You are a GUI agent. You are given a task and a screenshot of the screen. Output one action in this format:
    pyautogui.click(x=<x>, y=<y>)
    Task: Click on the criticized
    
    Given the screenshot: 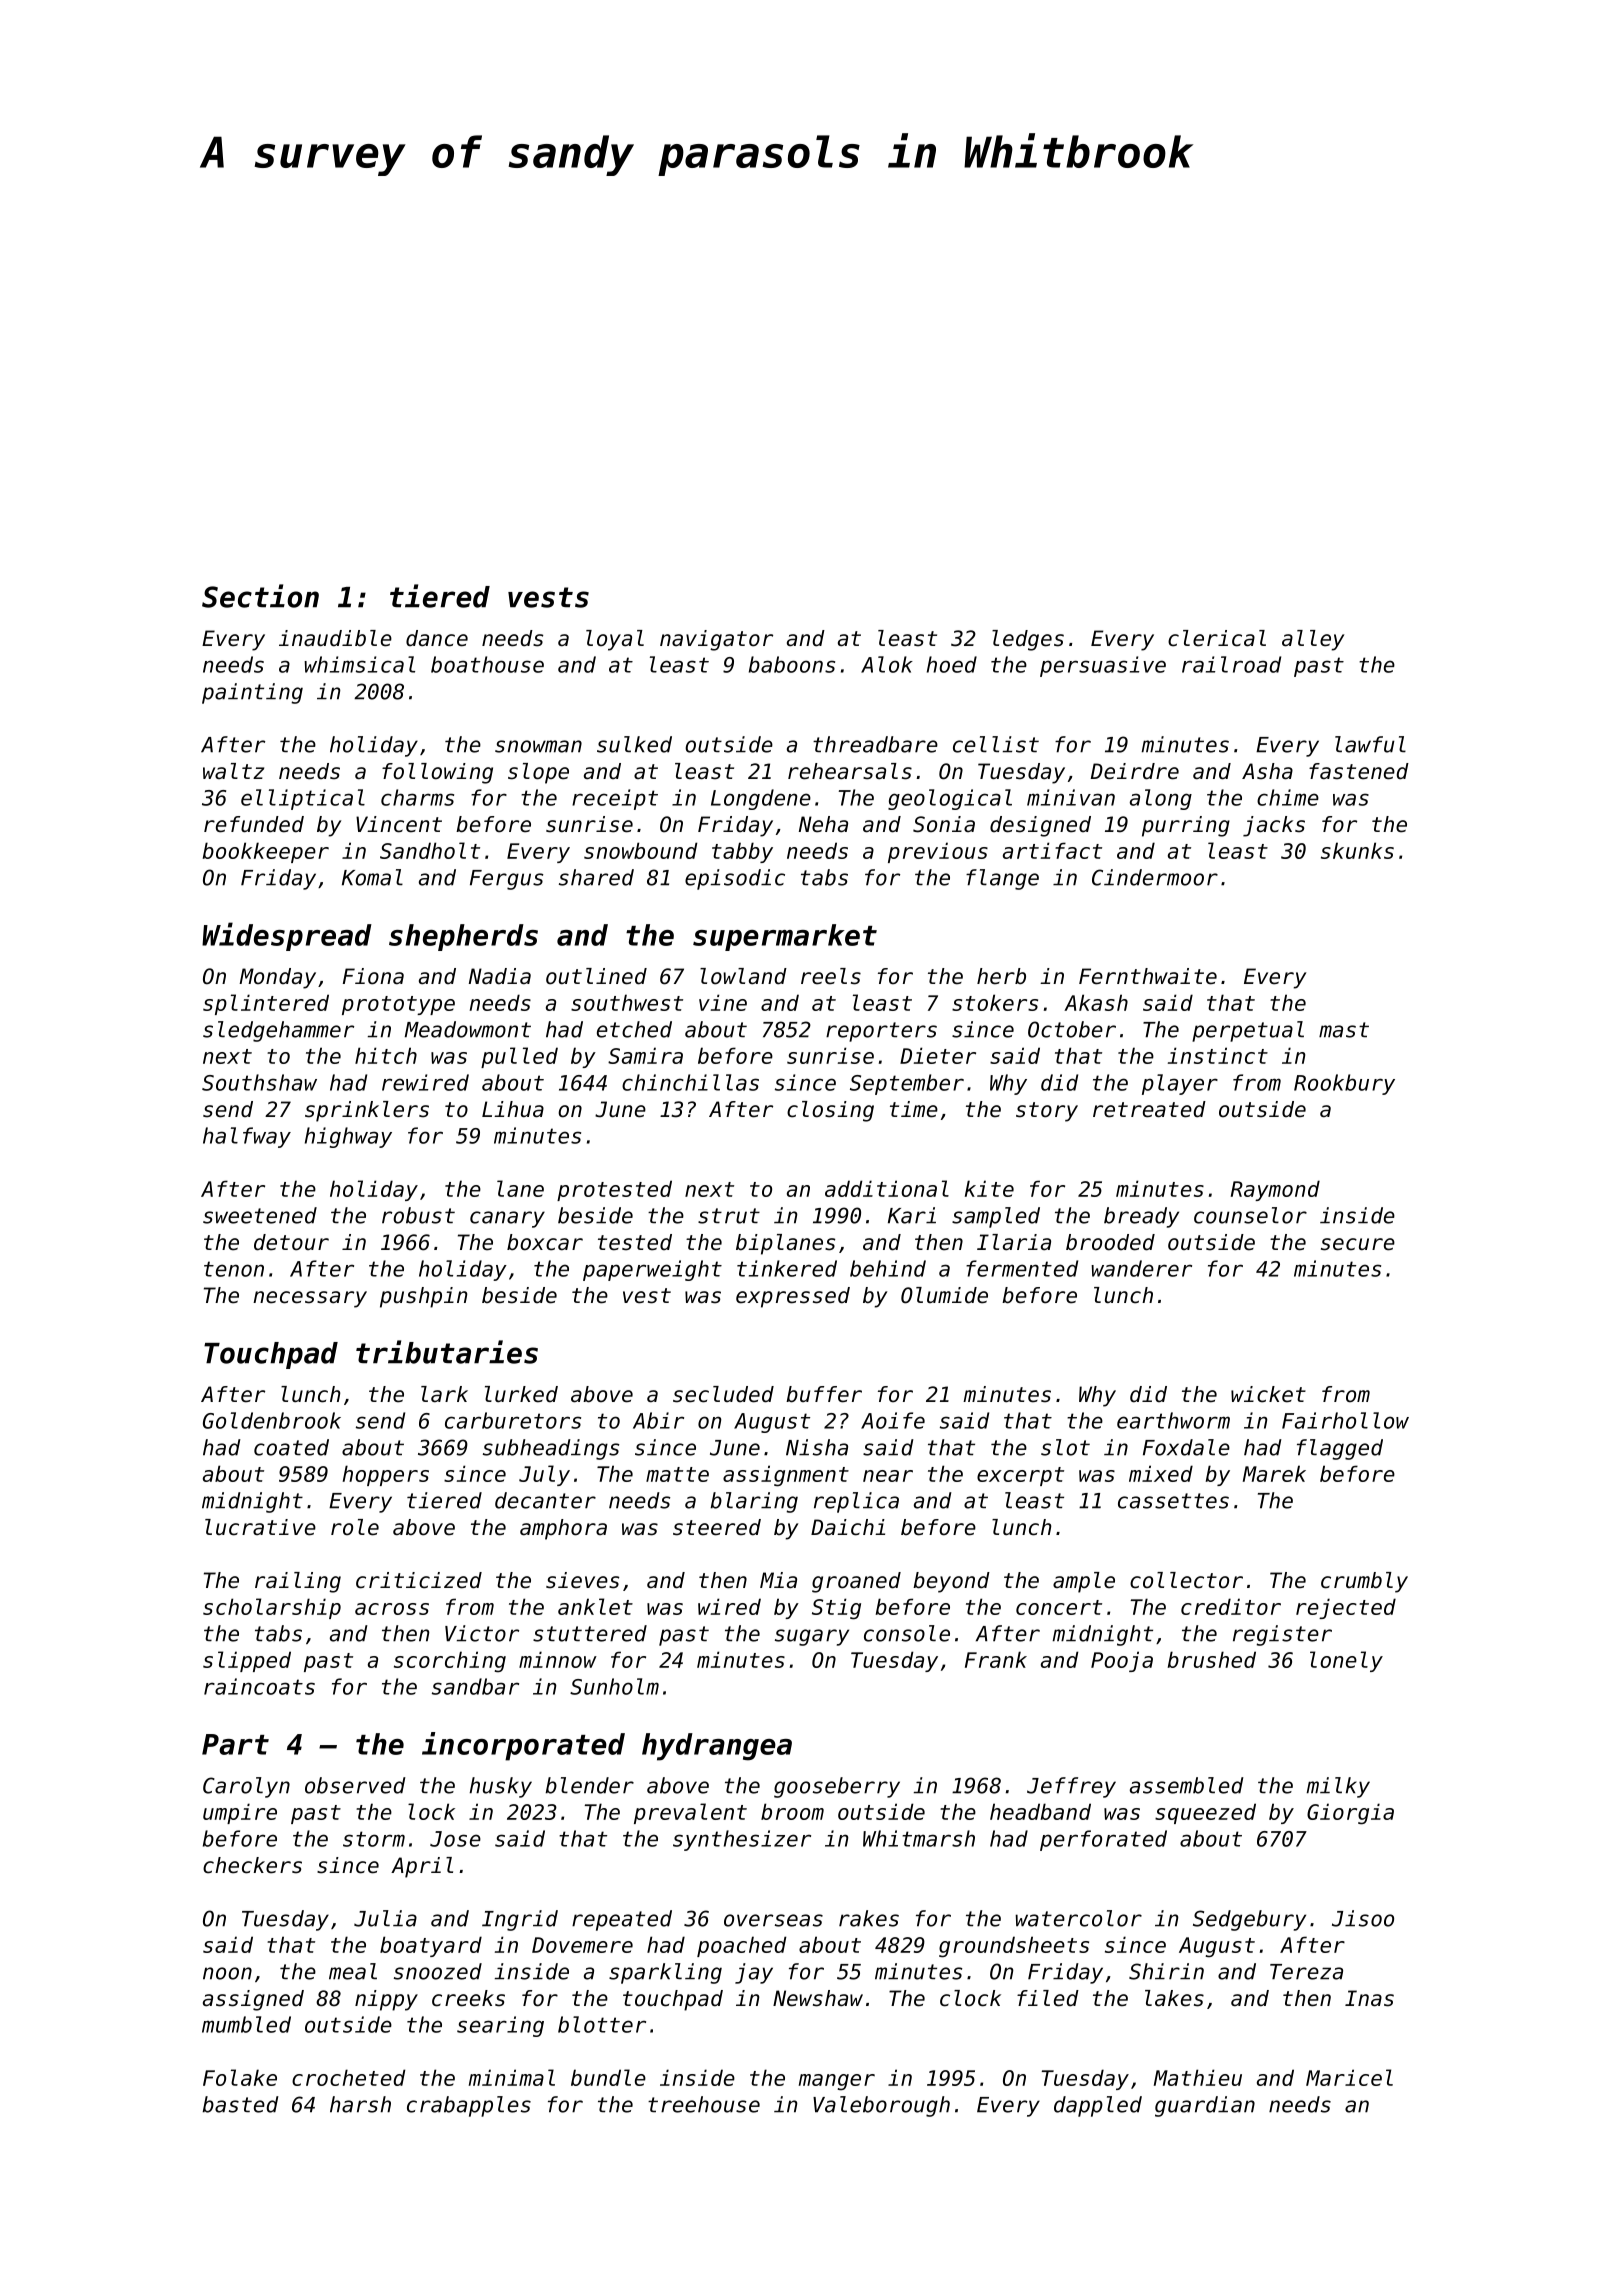 What is the action you would take?
    pyautogui.click(x=419, y=1580)
